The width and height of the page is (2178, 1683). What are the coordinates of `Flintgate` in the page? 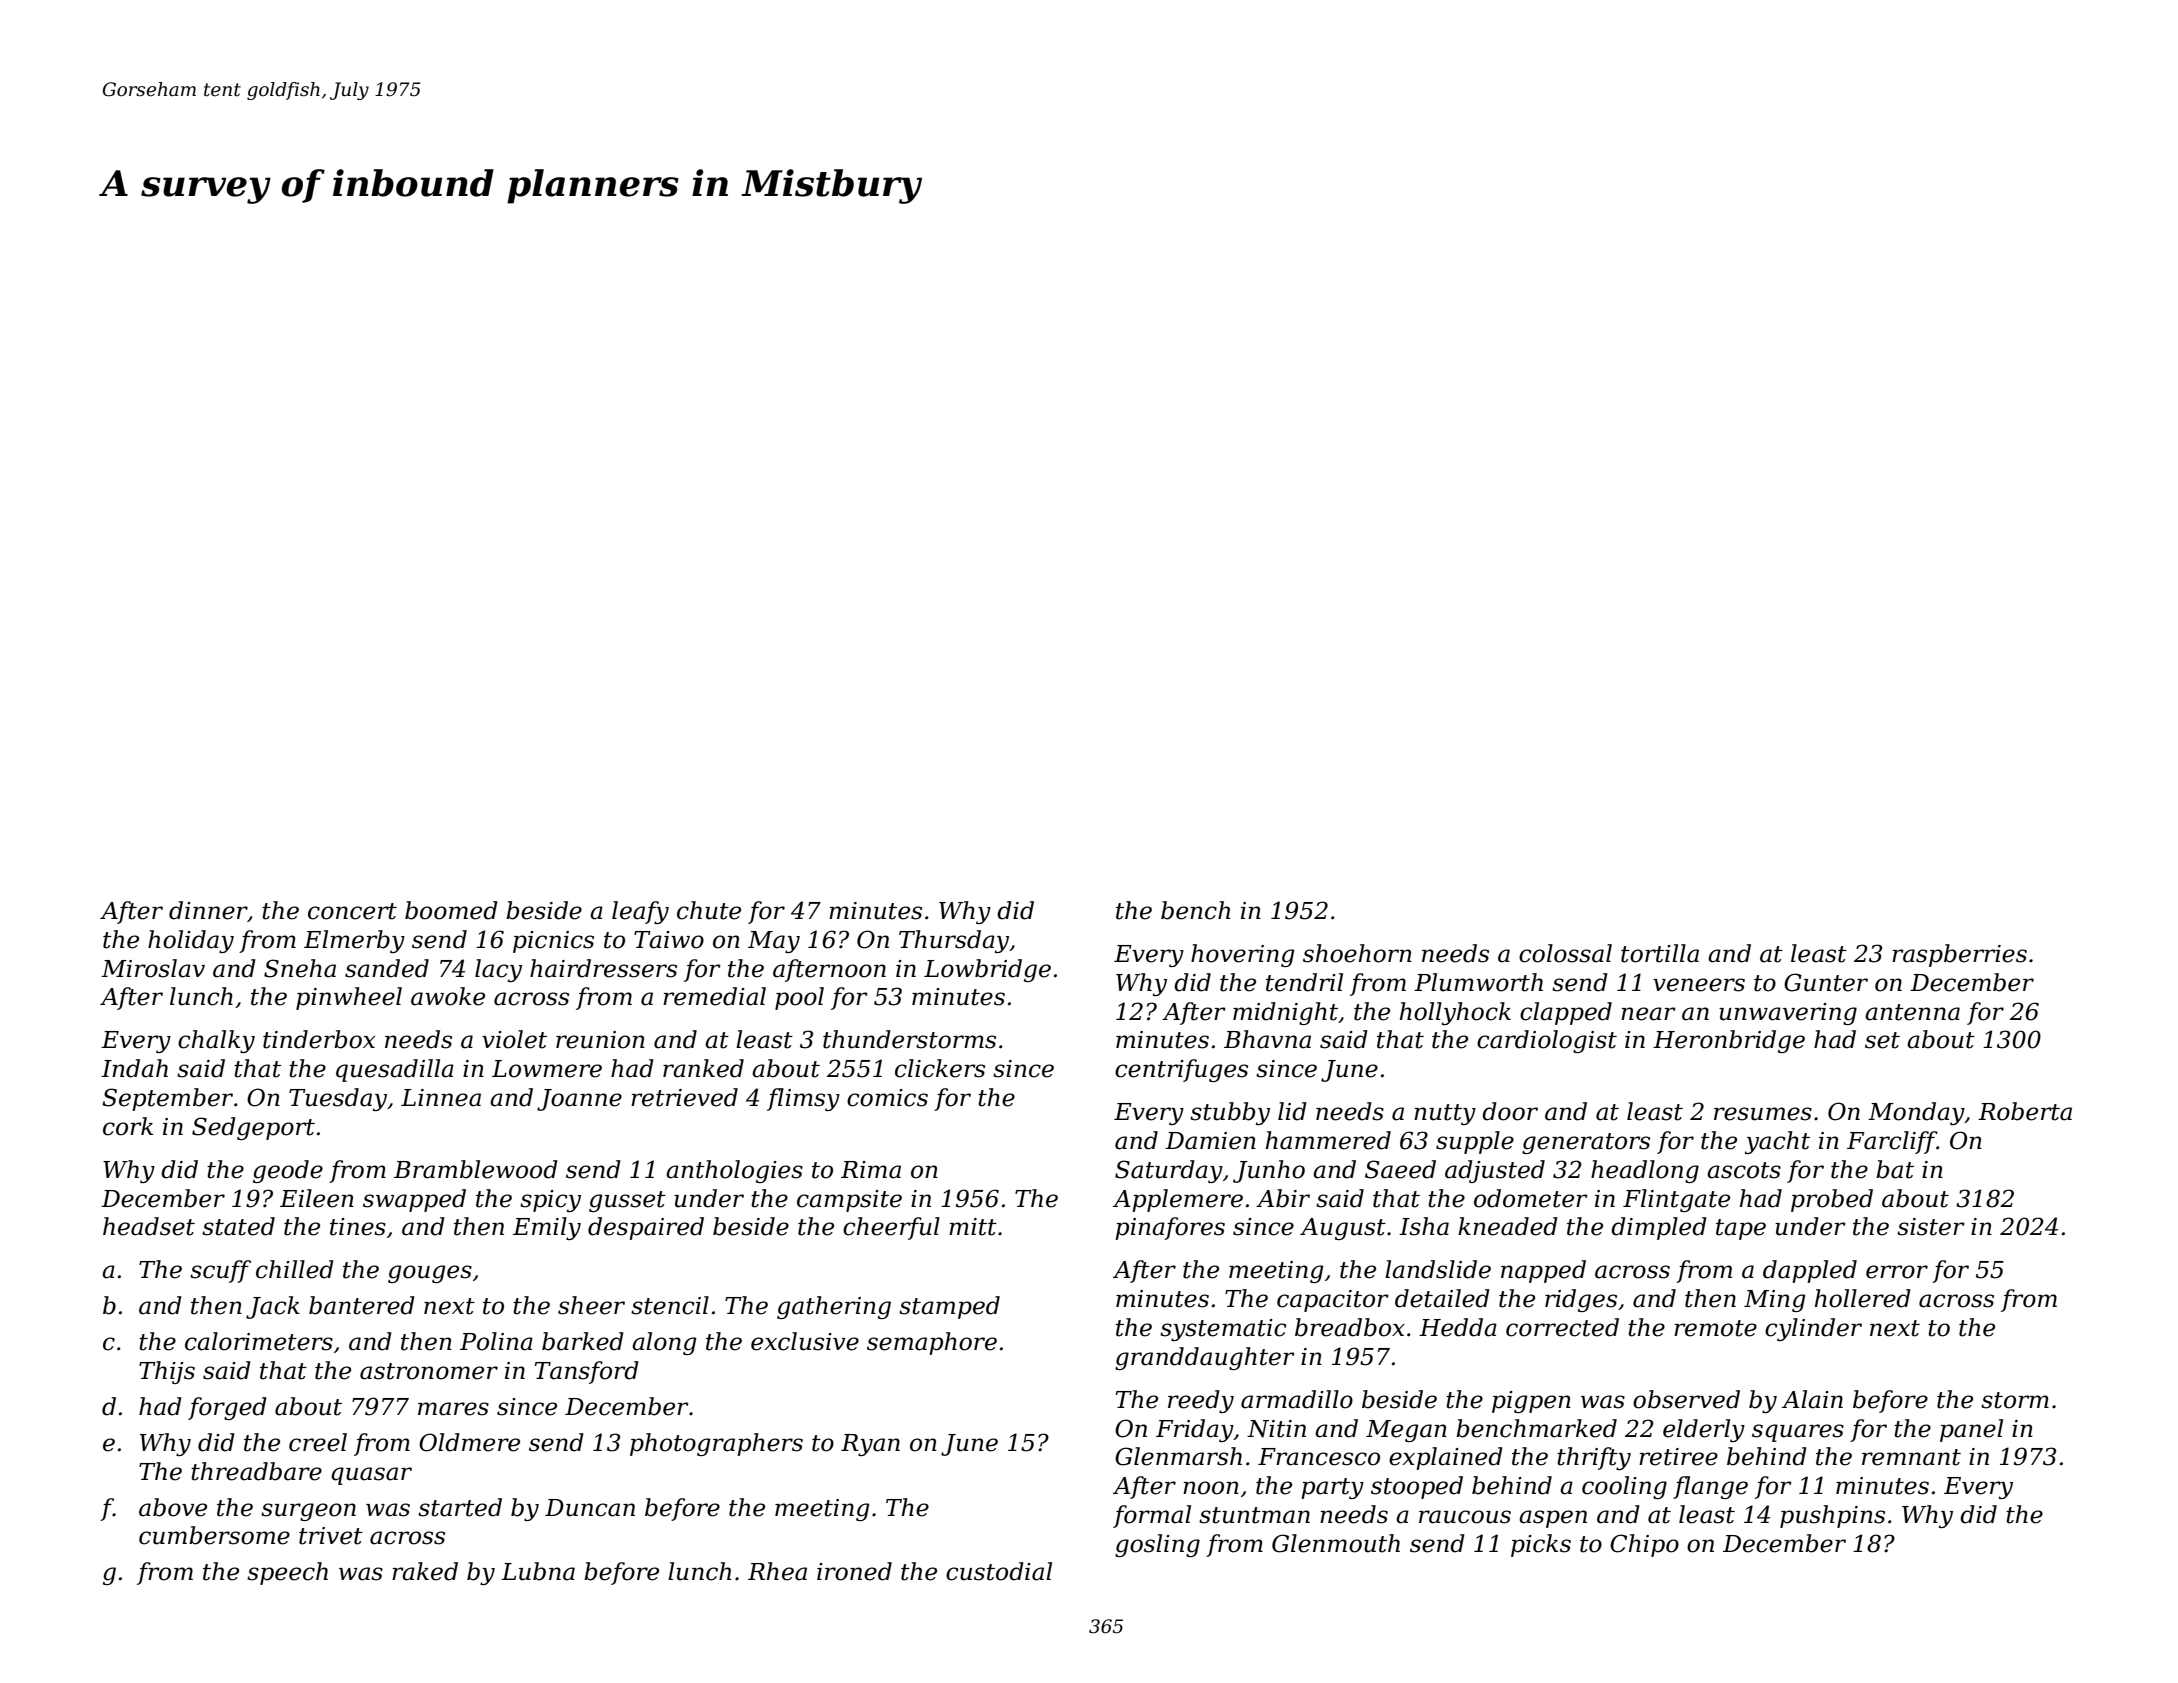 It's located at (1676, 1200).
